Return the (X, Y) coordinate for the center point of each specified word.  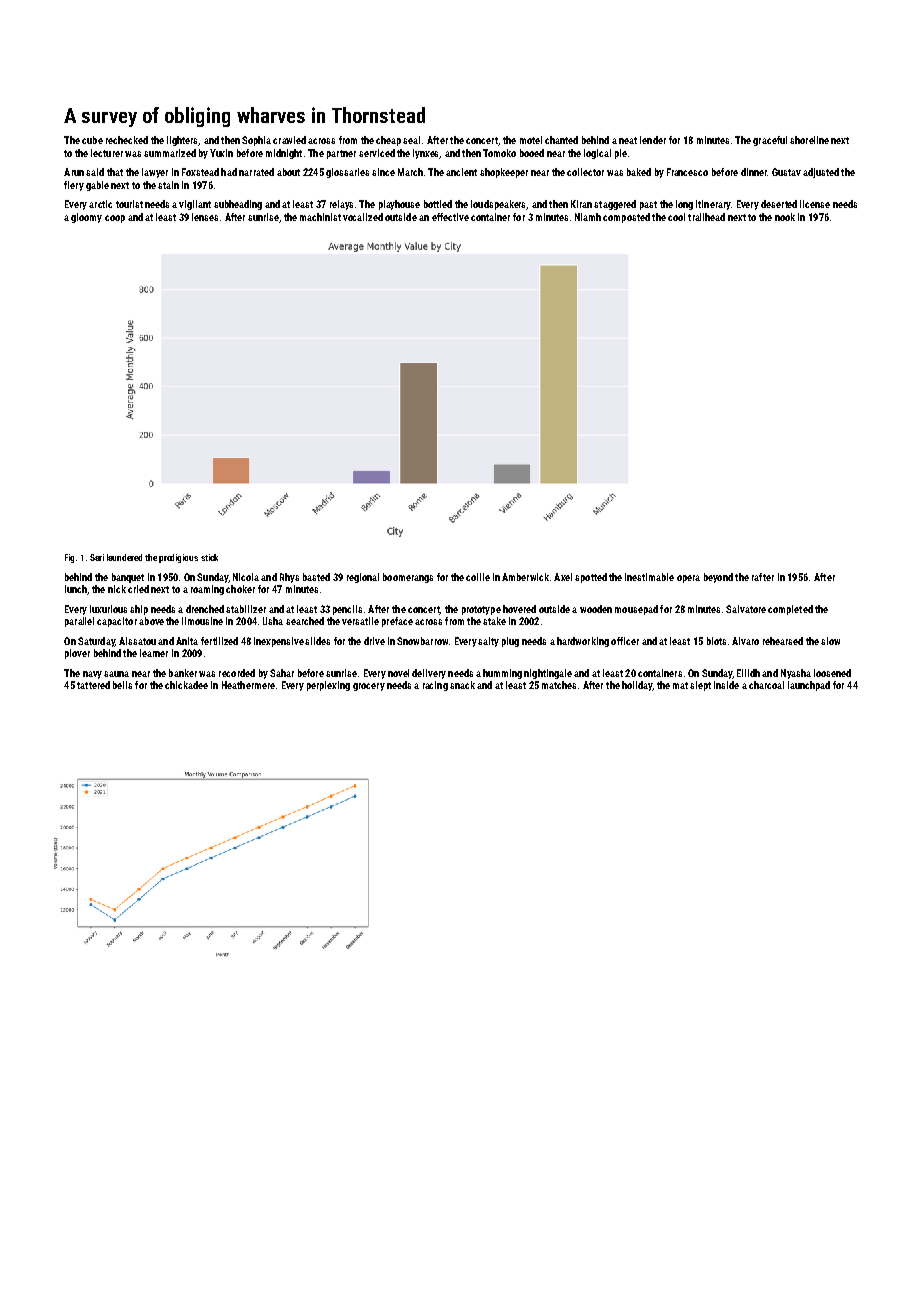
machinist (320, 217)
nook (785, 217)
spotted (591, 578)
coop (115, 219)
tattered (93, 685)
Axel (563, 577)
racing (435, 686)
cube (92, 140)
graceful (770, 141)
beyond (718, 578)
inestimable (649, 577)
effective (450, 217)
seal (411, 140)
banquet (128, 578)
